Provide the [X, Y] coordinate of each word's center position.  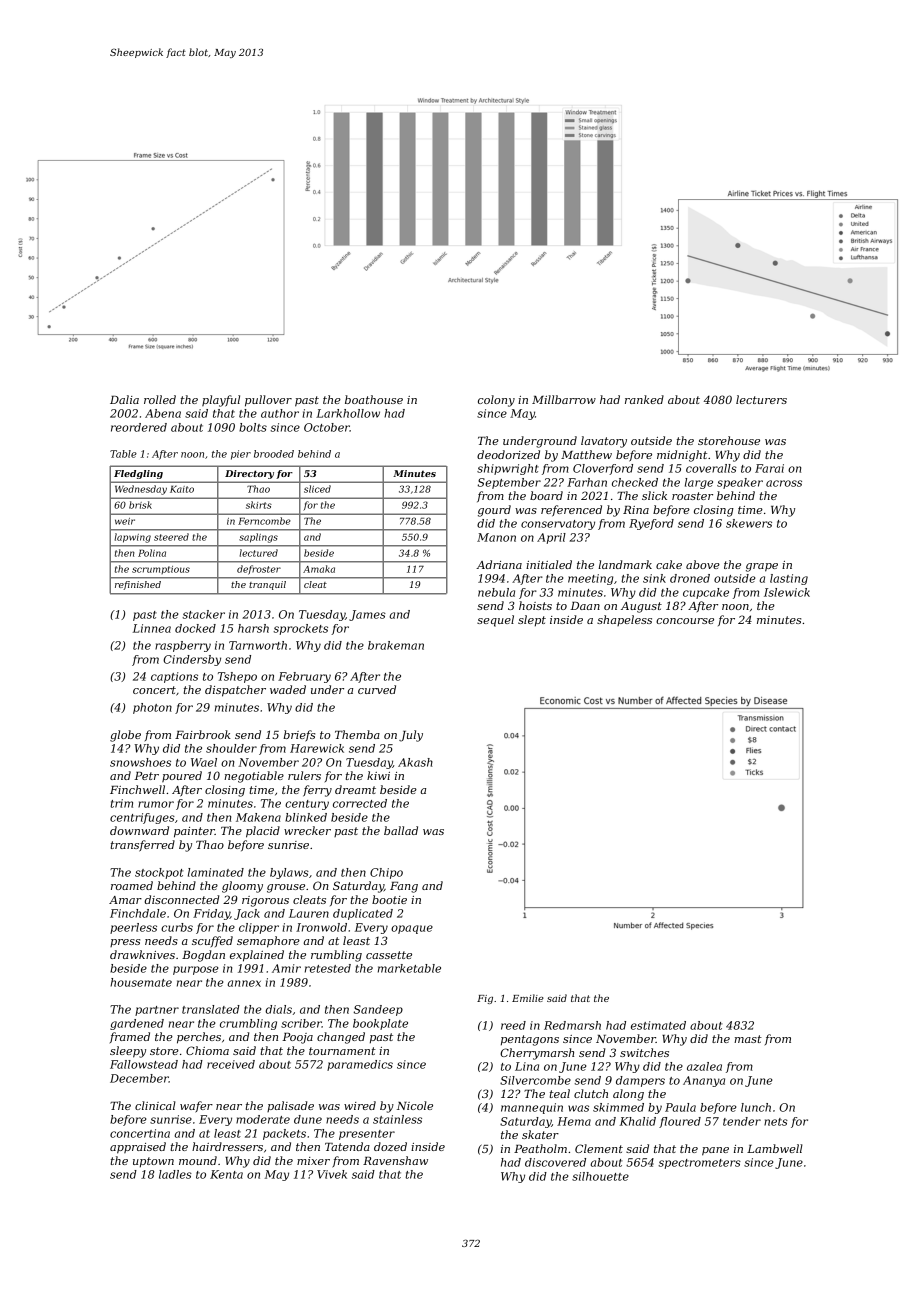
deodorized [508, 455]
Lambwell [775, 1148]
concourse [685, 621]
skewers [749, 523]
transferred [143, 846]
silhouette [600, 1176]
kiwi [378, 775]
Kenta [226, 1174]
